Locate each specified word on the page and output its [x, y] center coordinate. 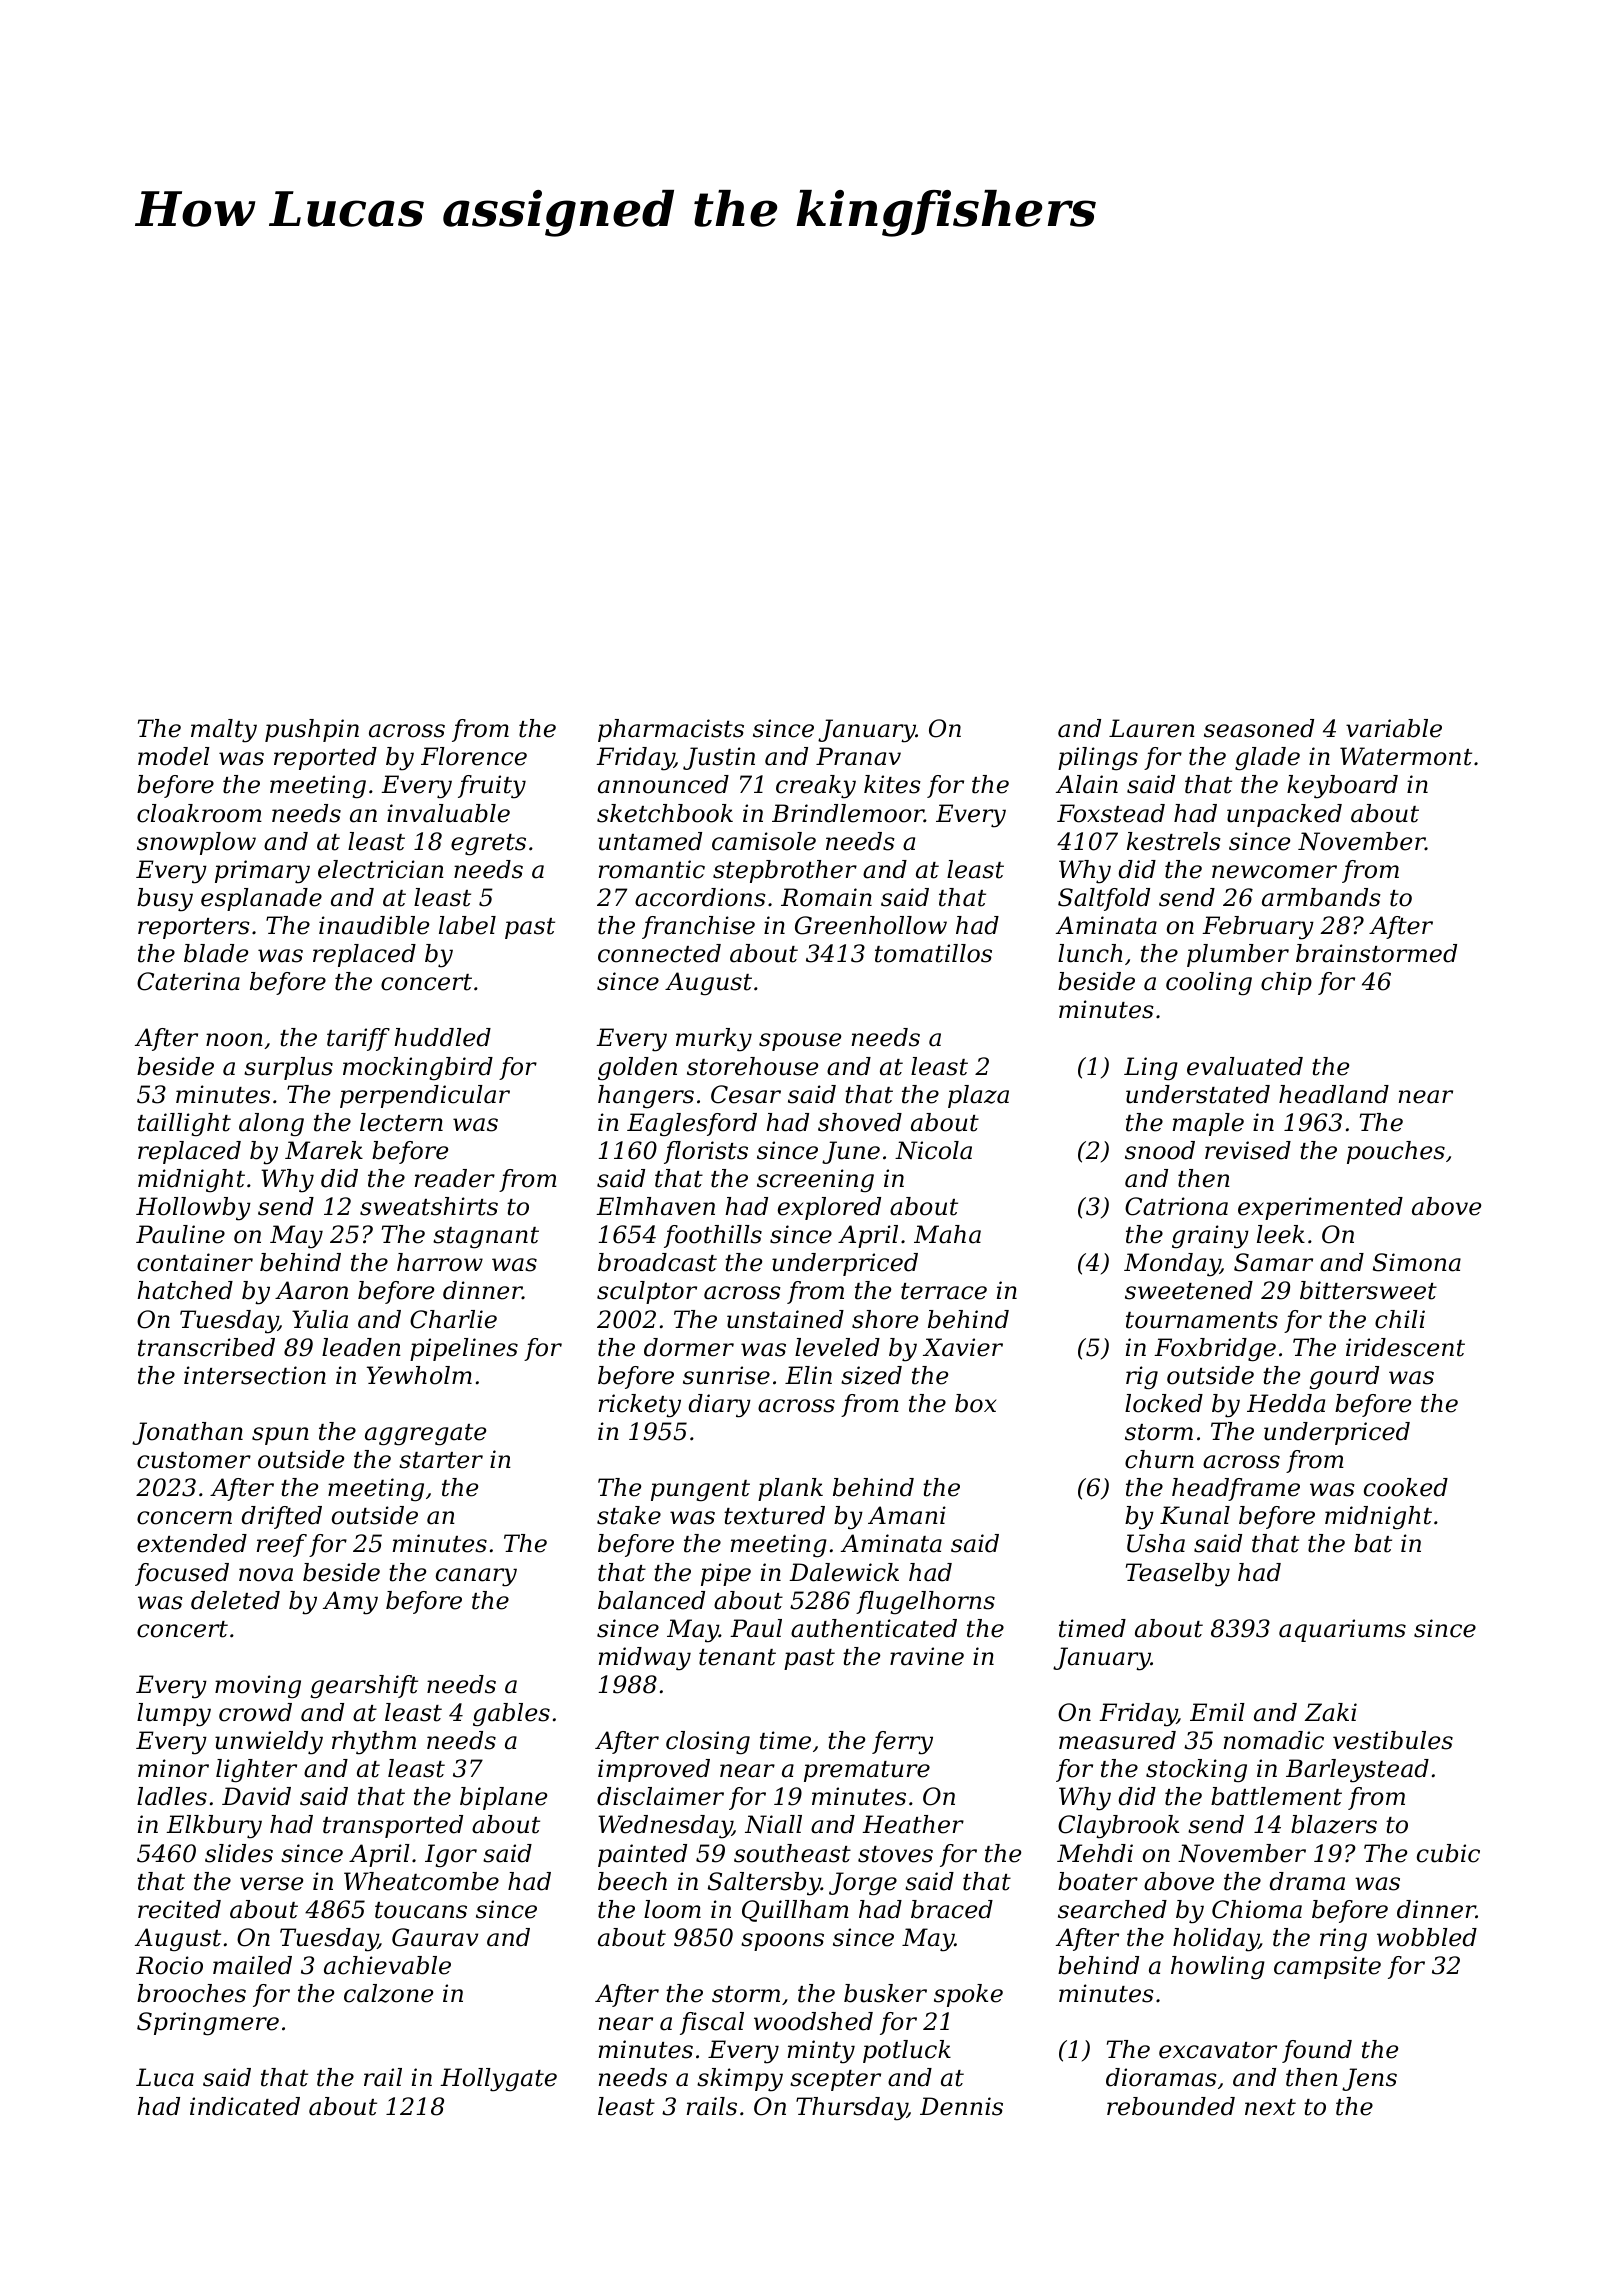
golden [637, 1069]
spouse [800, 1042]
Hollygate [498, 2080]
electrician [381, 869]
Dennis [961, 2106]
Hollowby [193, 1209]
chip [1286, 983]
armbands [1321, 897]
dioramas [1161, 2077]
